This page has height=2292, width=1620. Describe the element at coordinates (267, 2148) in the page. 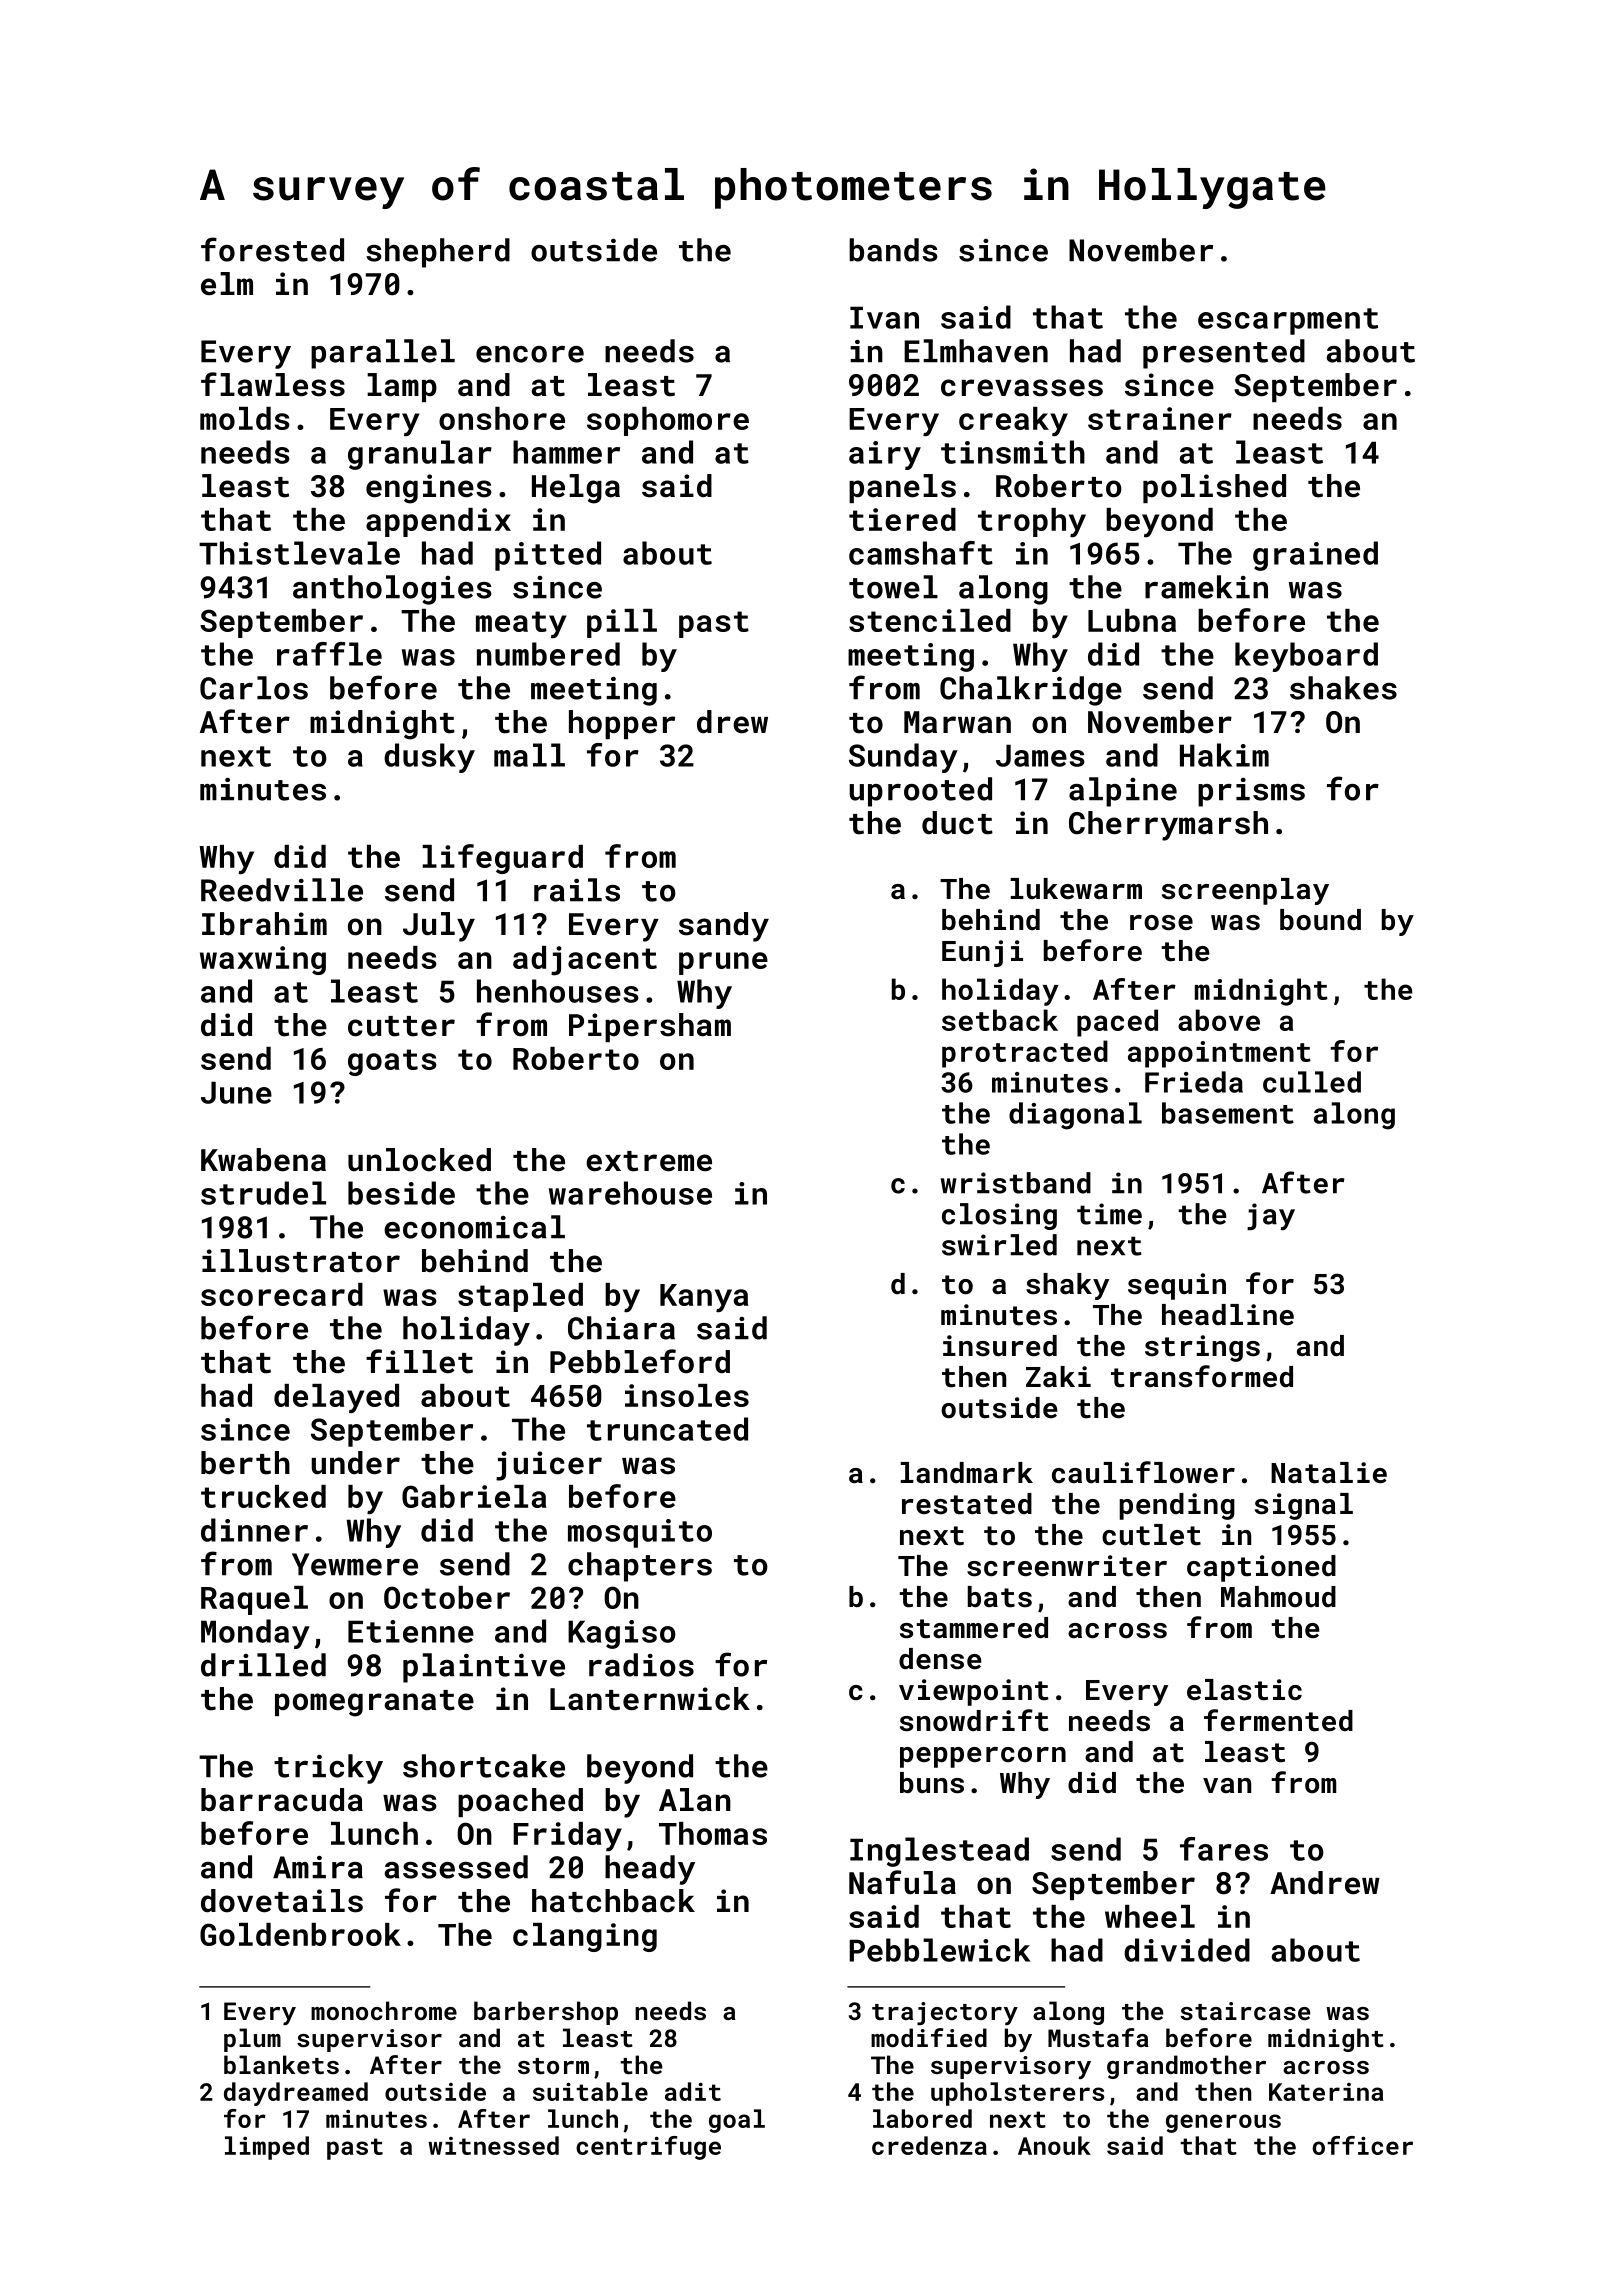

I see `limped` at that location.
